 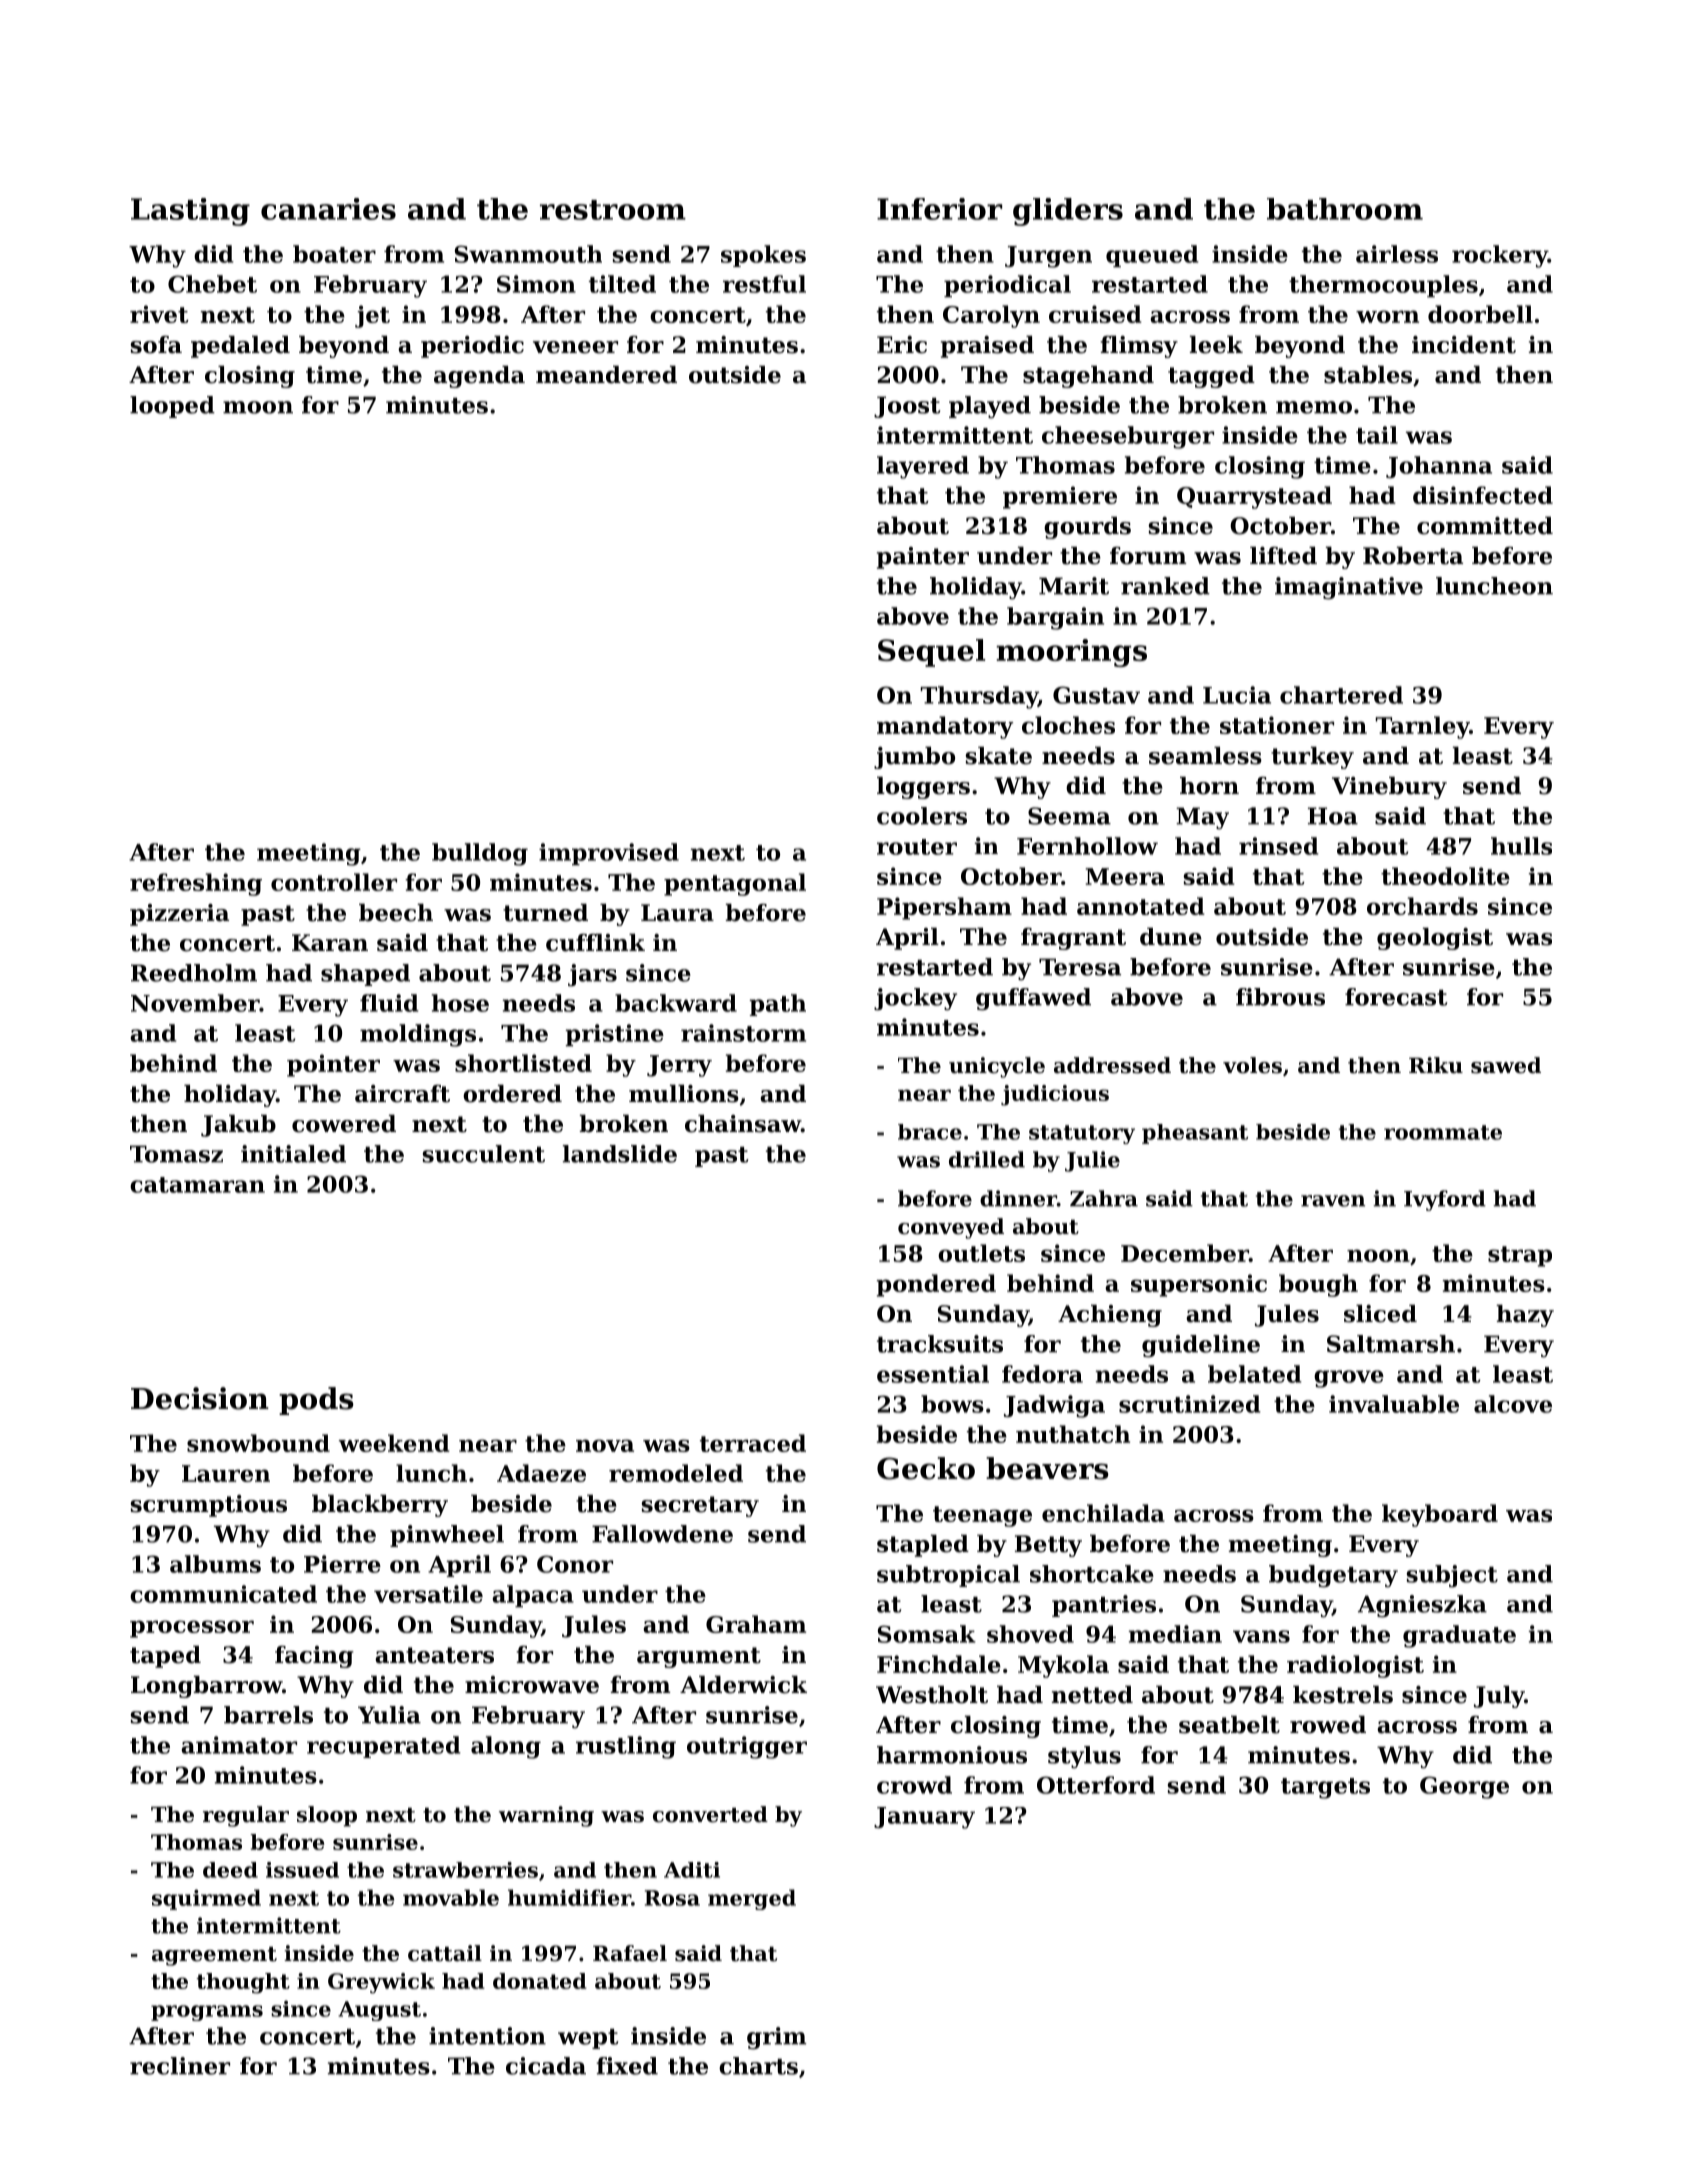 I want to click on moon, so click(x=258, y=407).
